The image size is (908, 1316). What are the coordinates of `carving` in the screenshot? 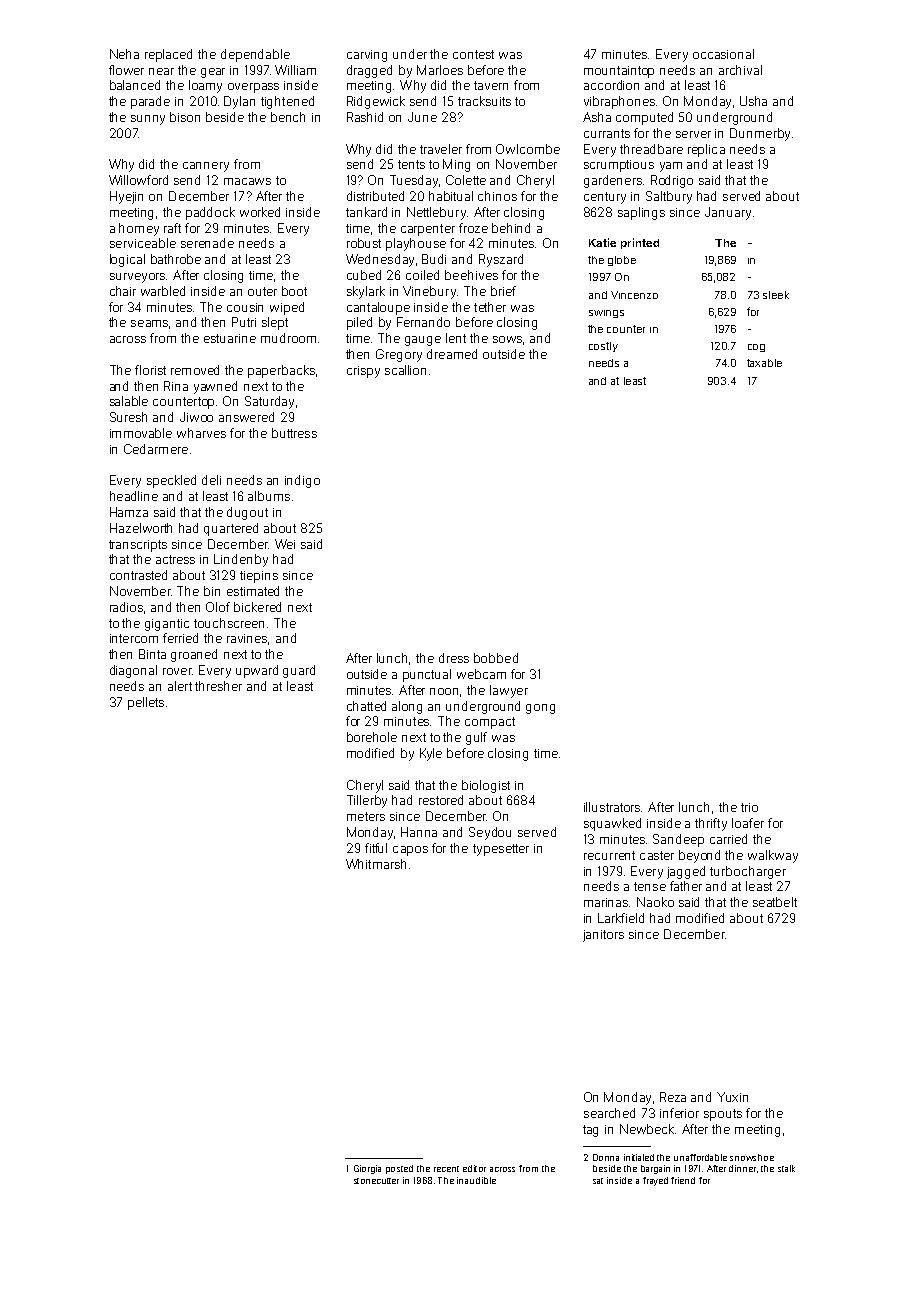 It's located at (367, 56).
